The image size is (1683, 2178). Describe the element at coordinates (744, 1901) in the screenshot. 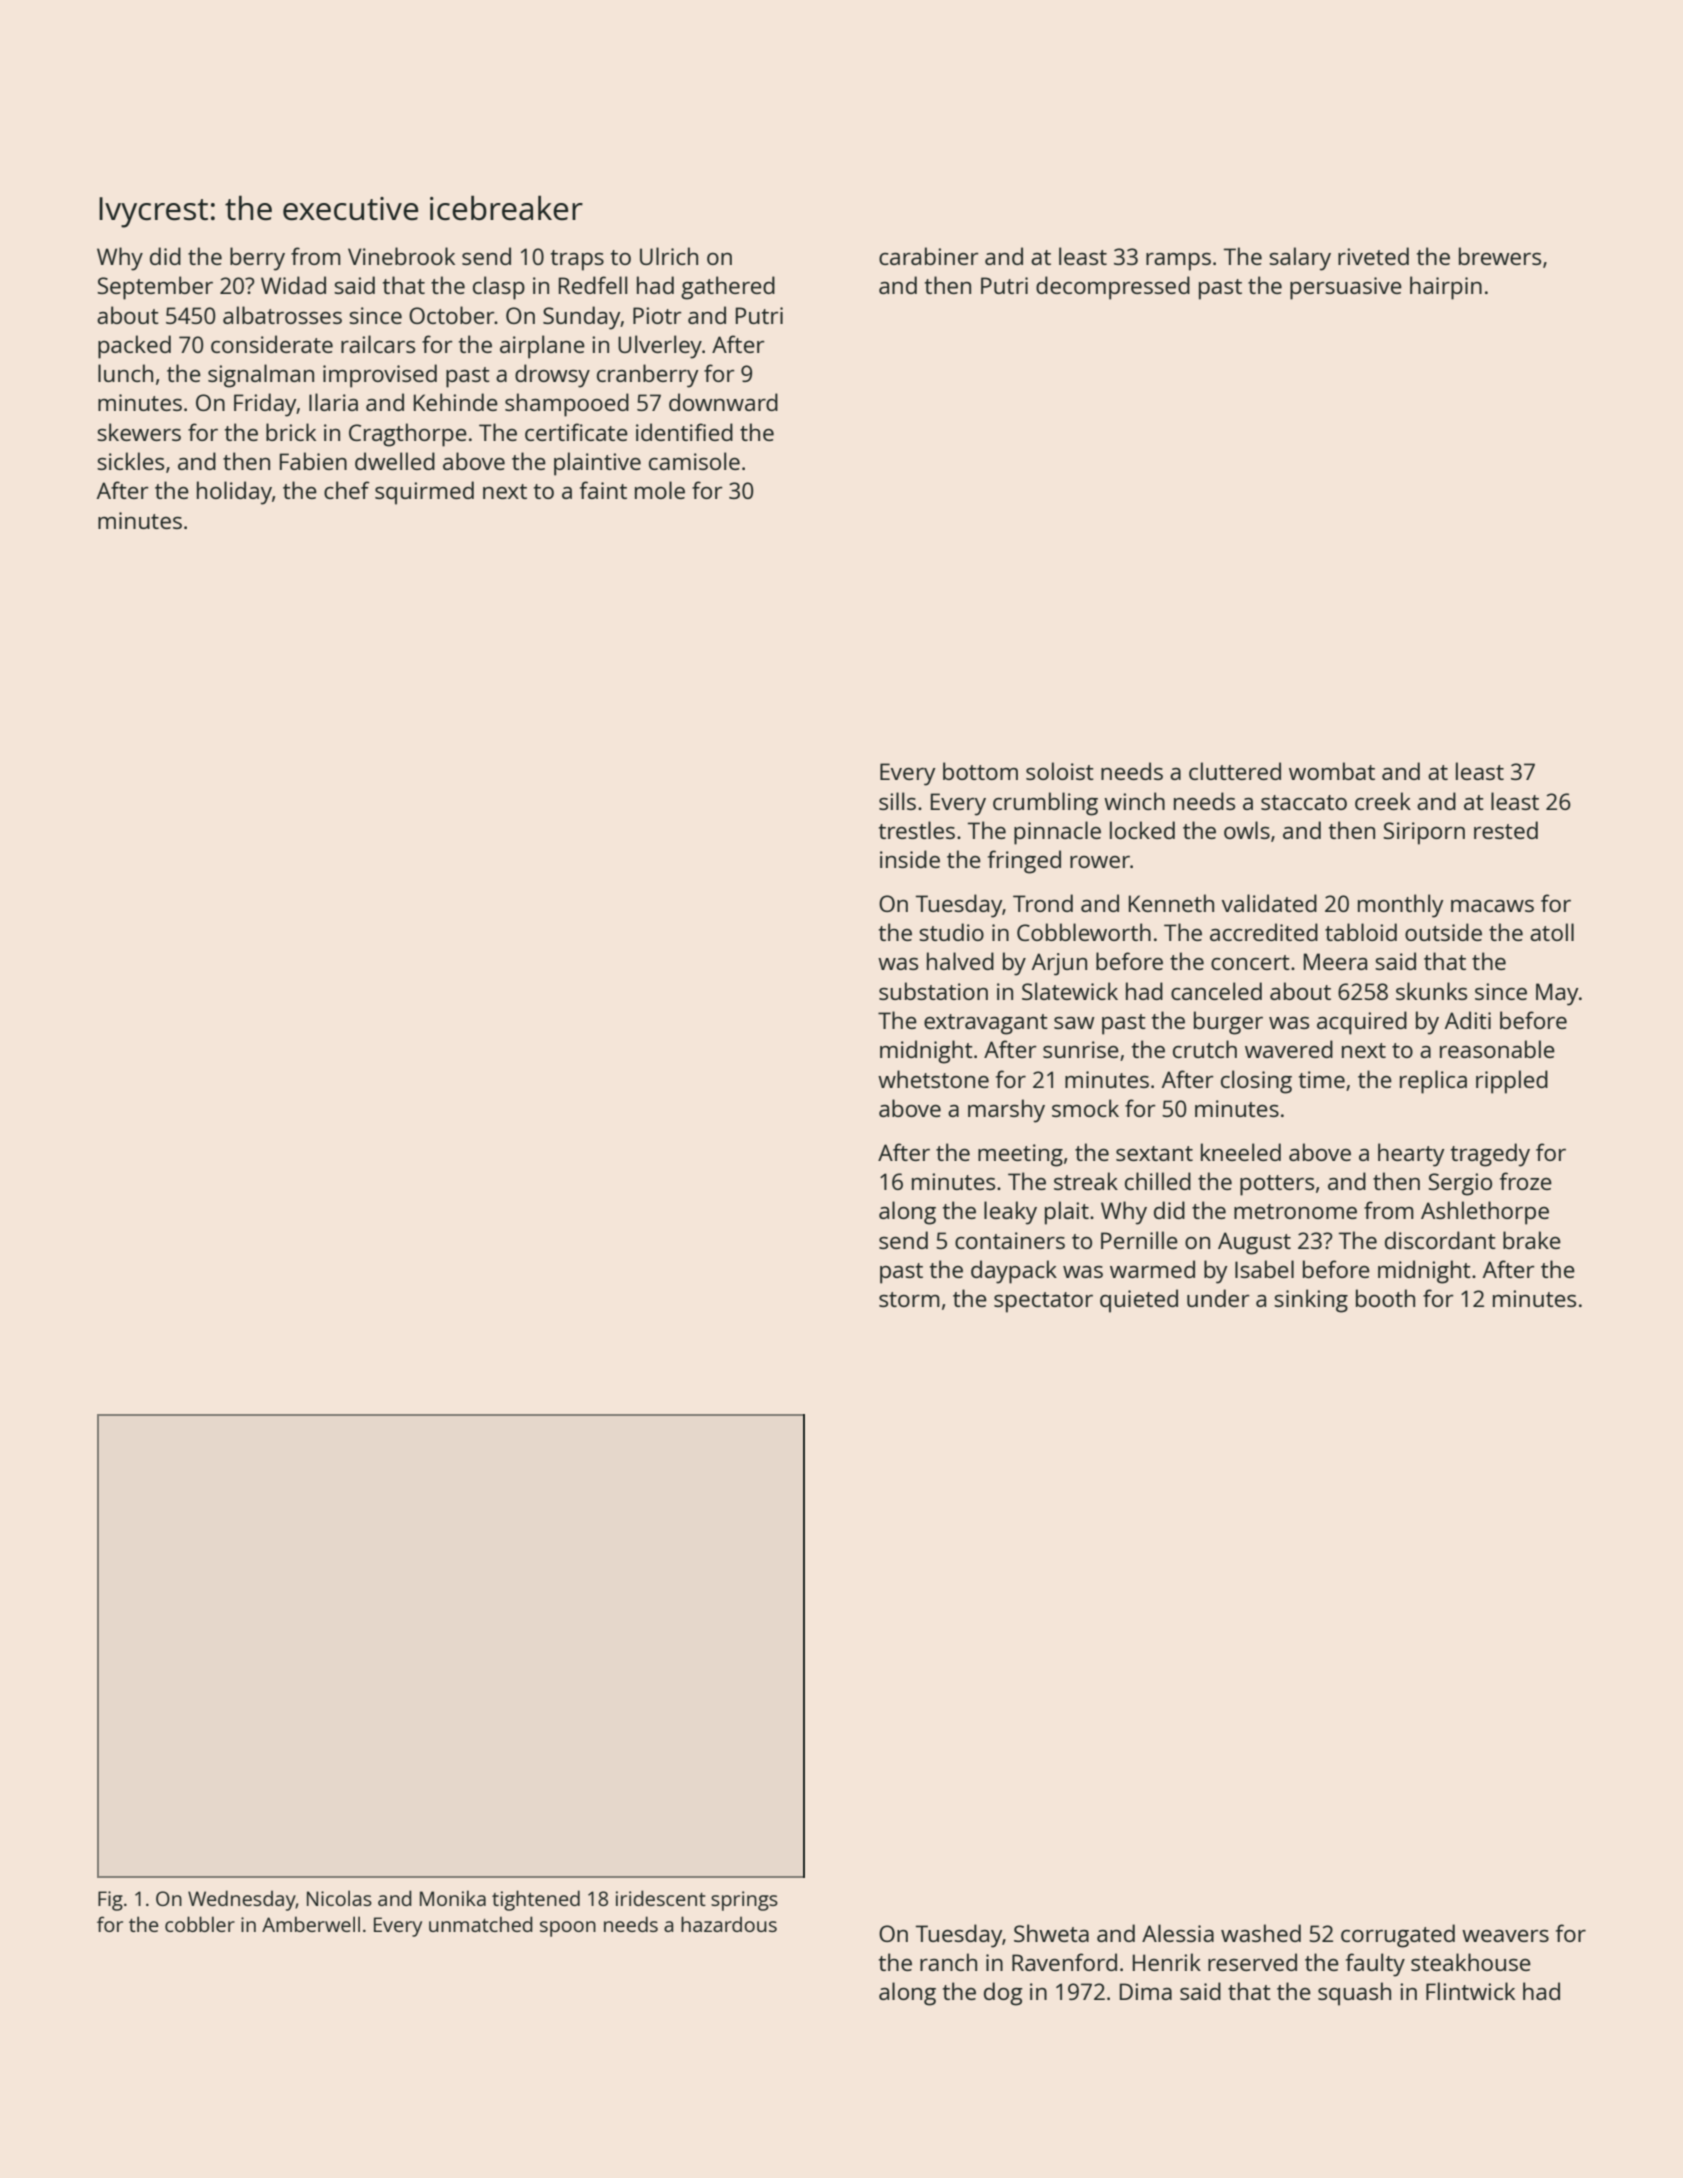

I see `springs` at that location.
